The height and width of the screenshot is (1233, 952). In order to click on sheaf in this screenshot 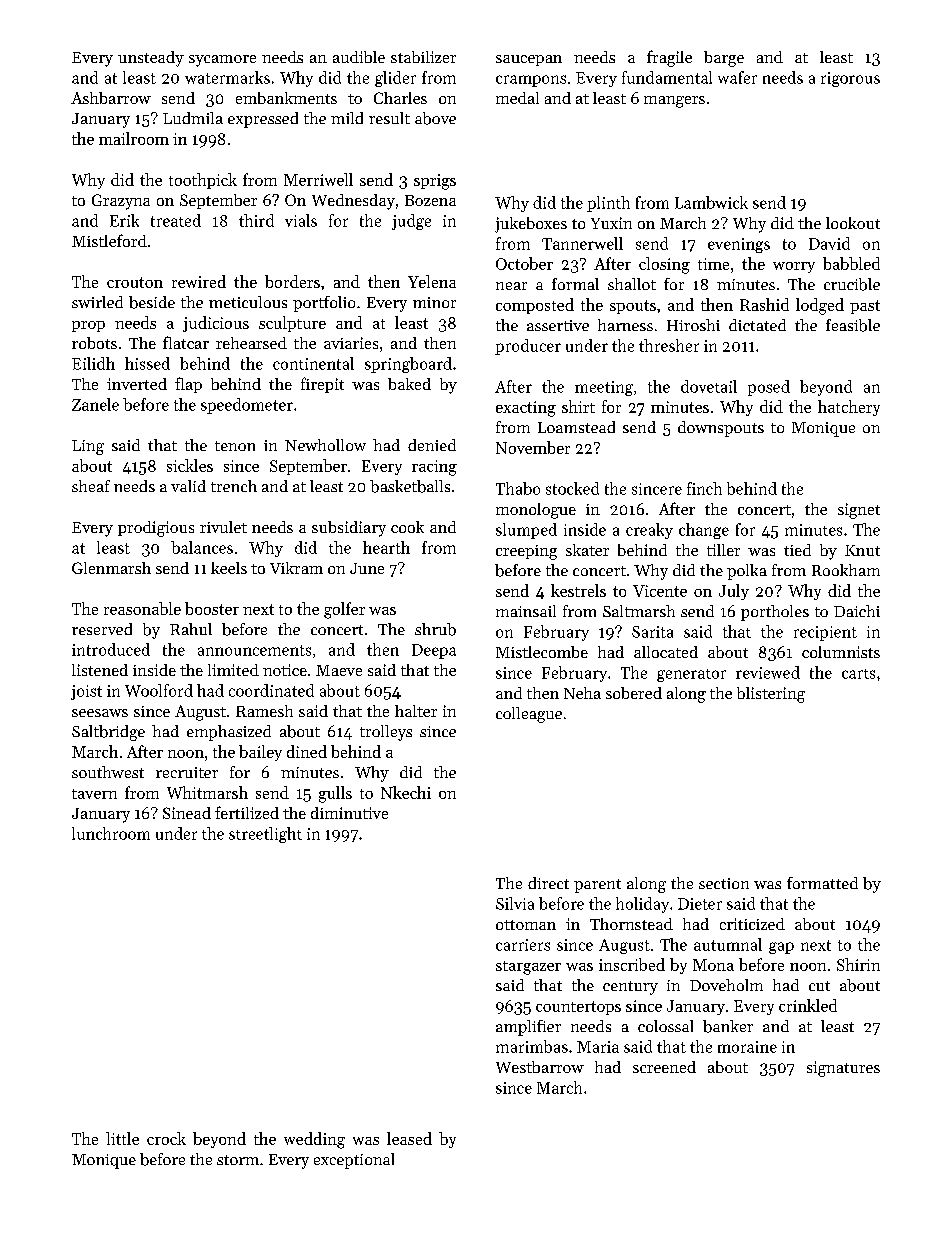, I will do `click(91, 486)`.
